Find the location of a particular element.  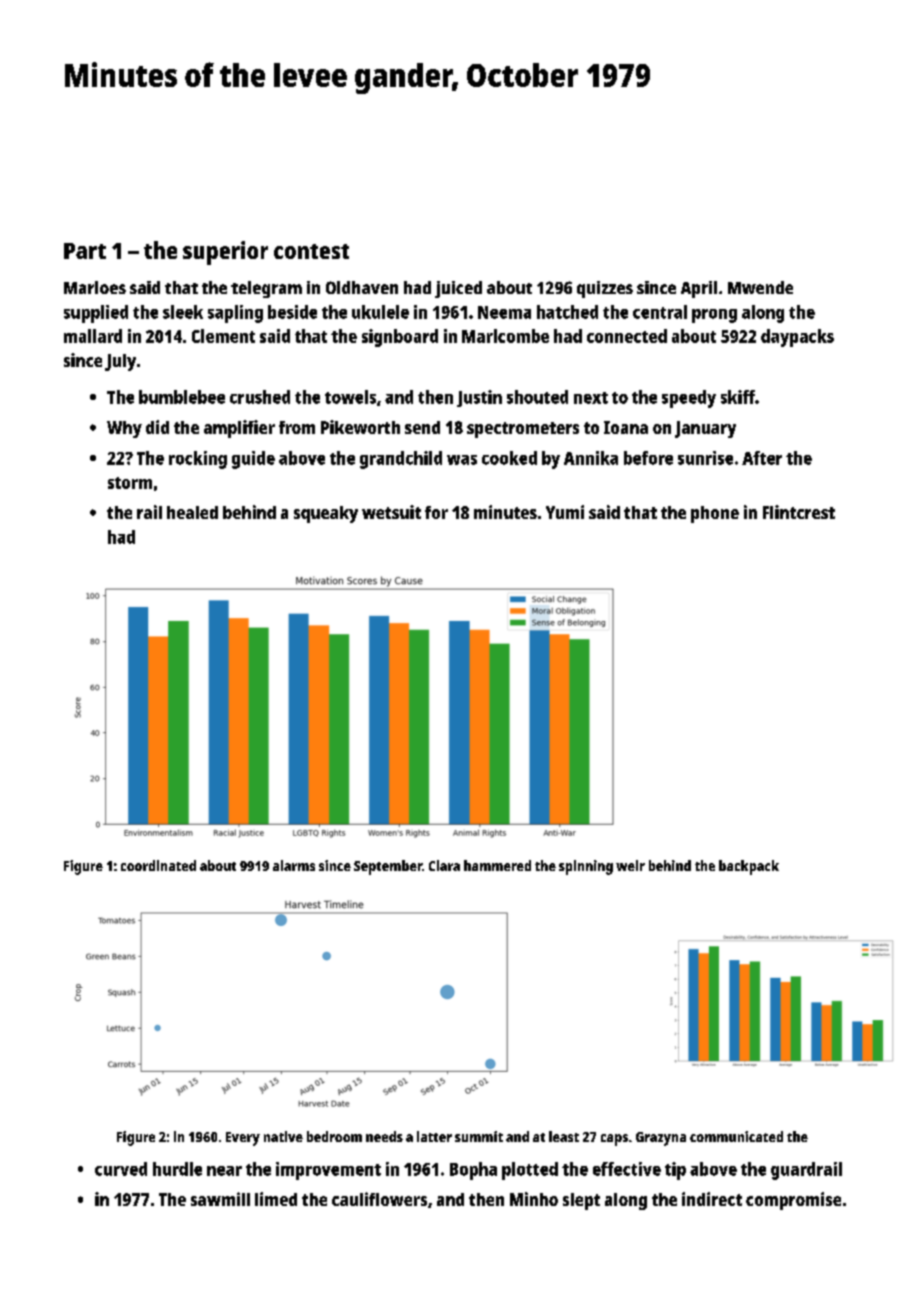

backpack is located at coordinates (749, 867).
